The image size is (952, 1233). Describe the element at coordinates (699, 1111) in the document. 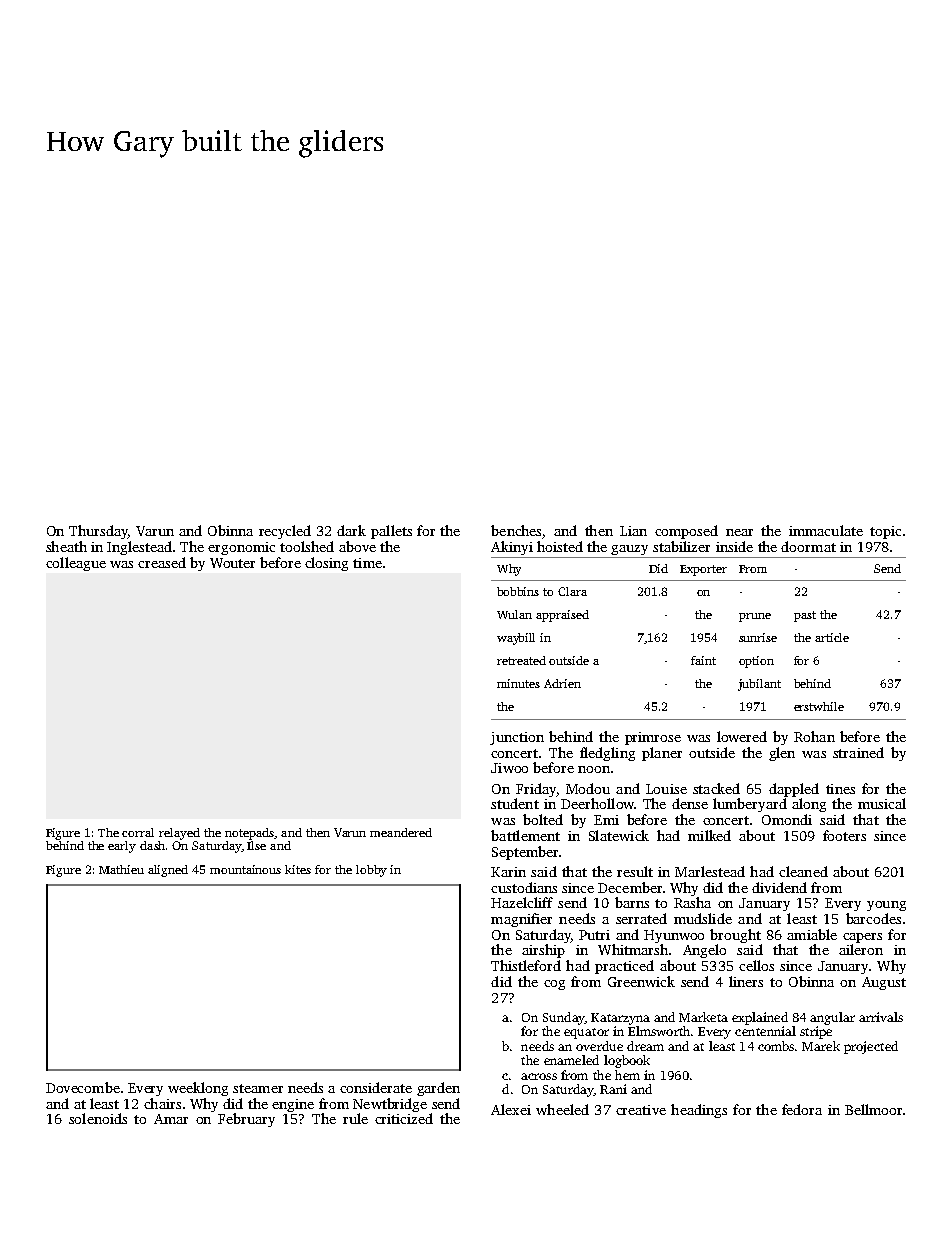

I see `headings` at that location.
